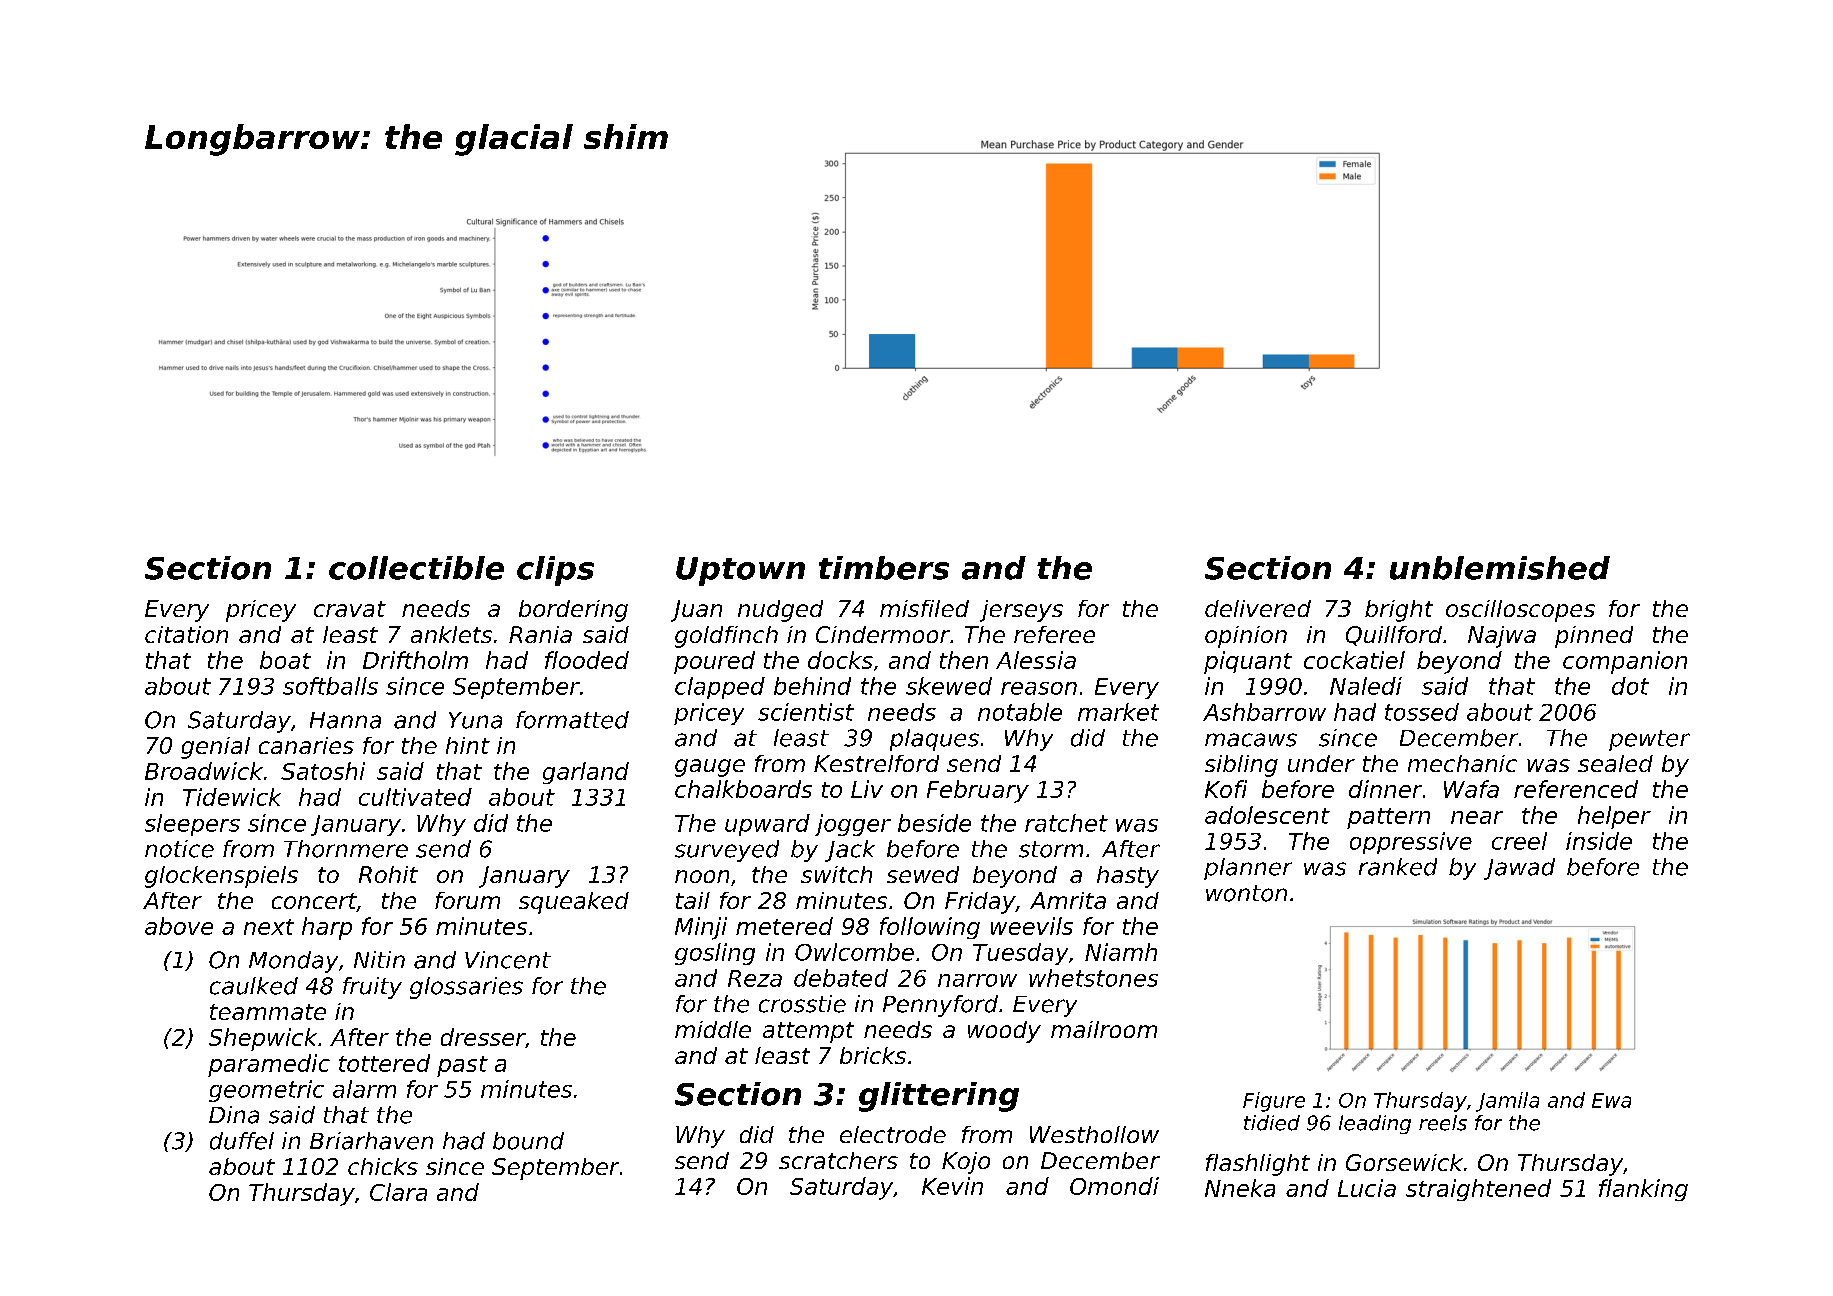  What do you see at coordinates (388, 874) in the screenshot?
I see `Rohit` at bounding box center [388, 874].
